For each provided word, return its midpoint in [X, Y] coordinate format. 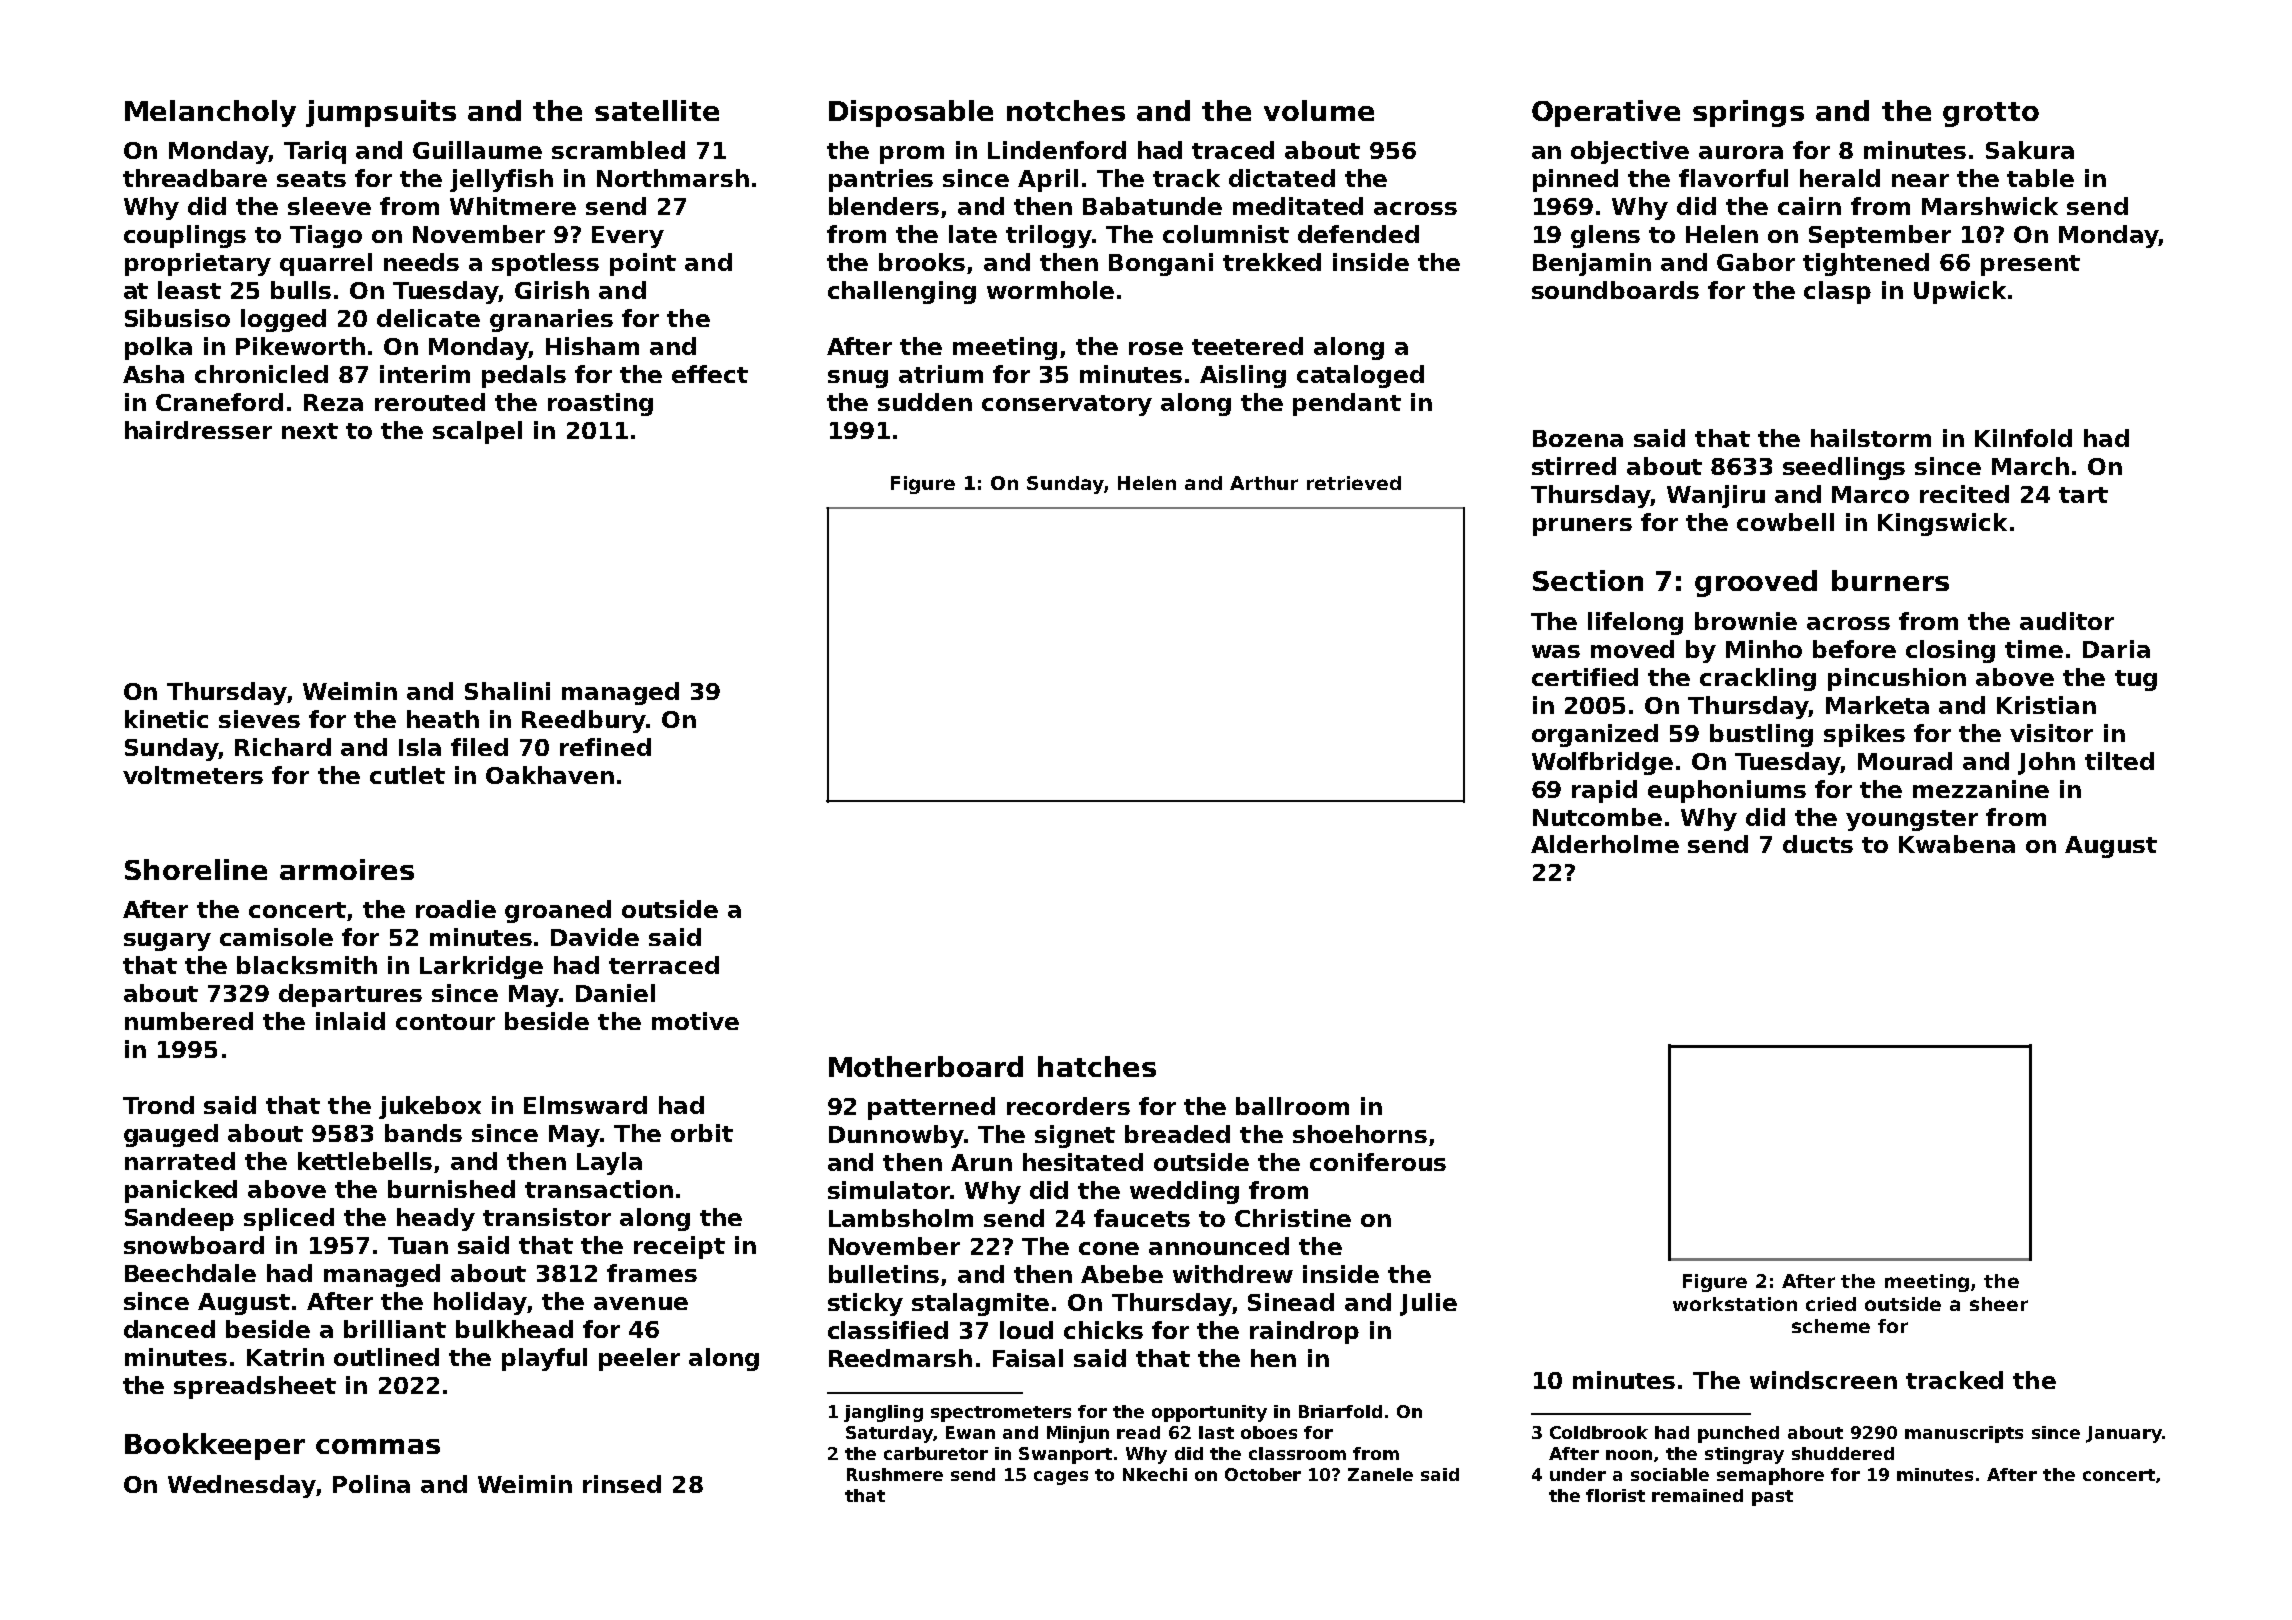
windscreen [1823, 1380]
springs [1748, 113]
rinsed [622, 1484]
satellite [657, 110]
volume [1319, 110]
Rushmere [895, 1474]
